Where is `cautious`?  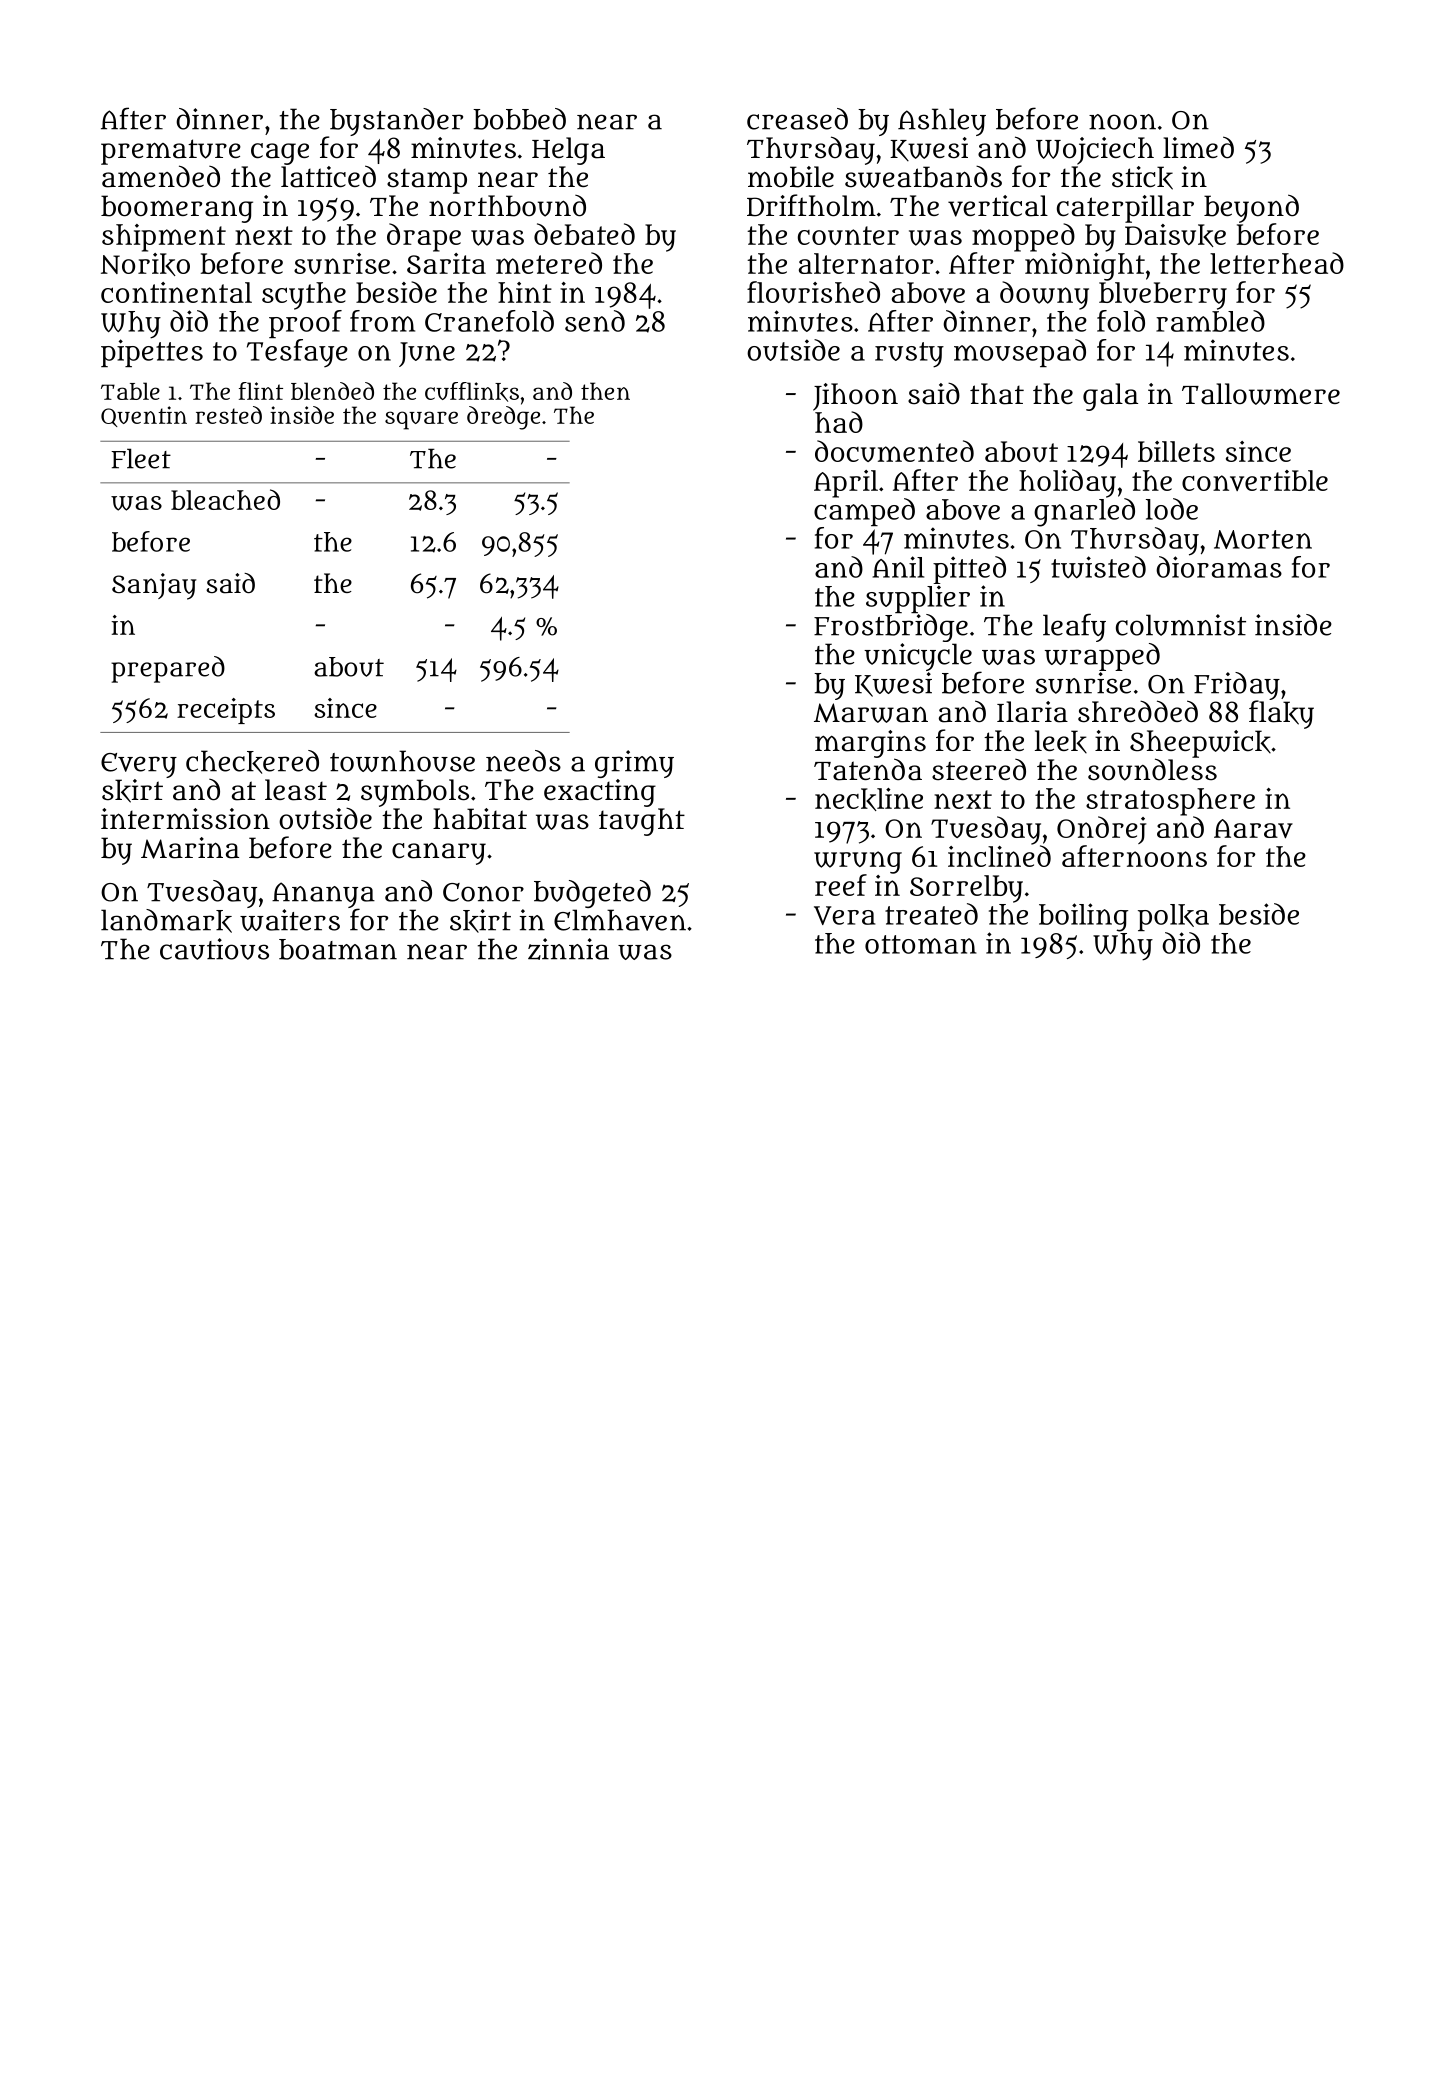 cautious is located at coordinates (214, 949).
